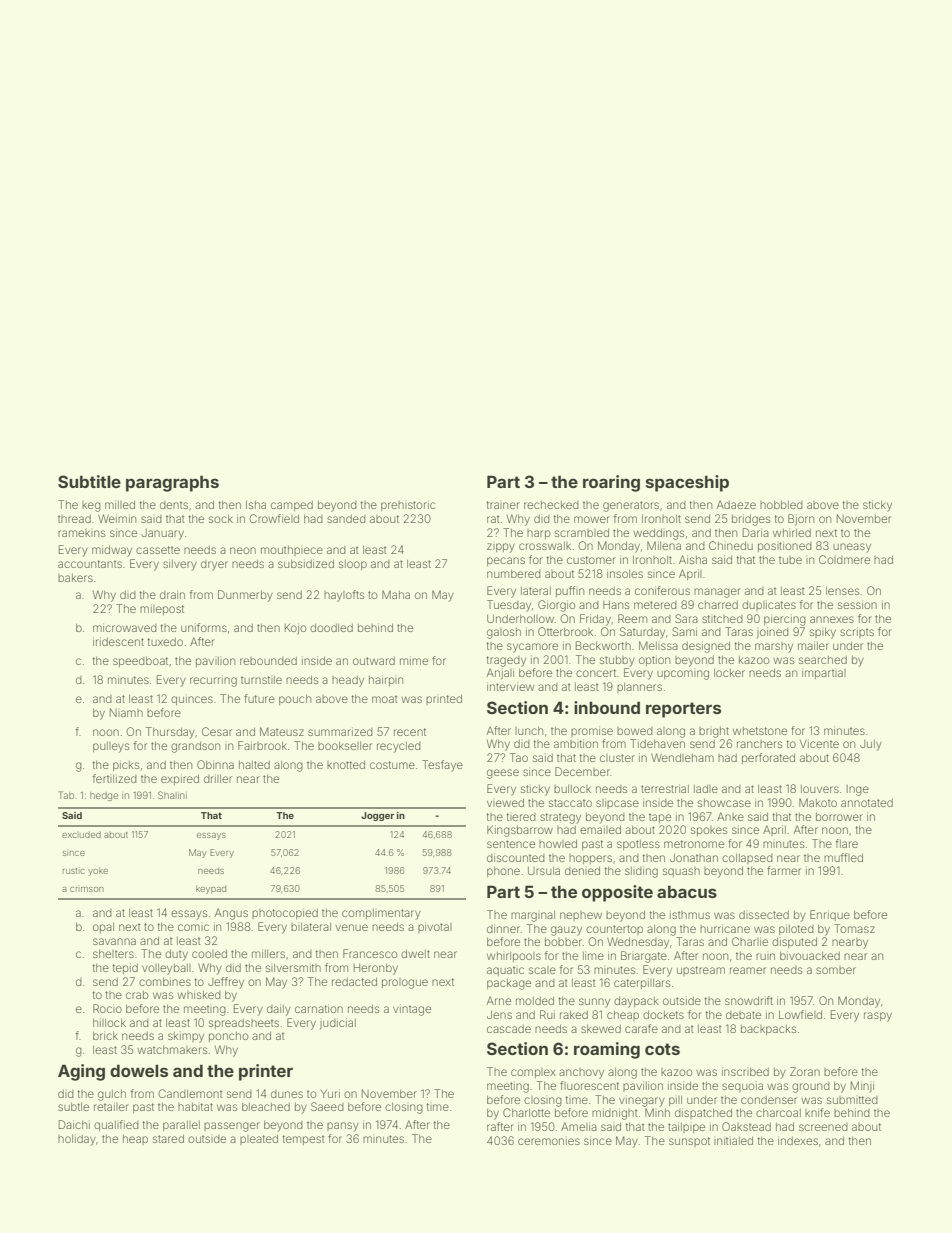 This screenshot has height=1233, width=952. Describe the element at coordinates (511, 844) in the screenshot. I see `sentence` at that location.
